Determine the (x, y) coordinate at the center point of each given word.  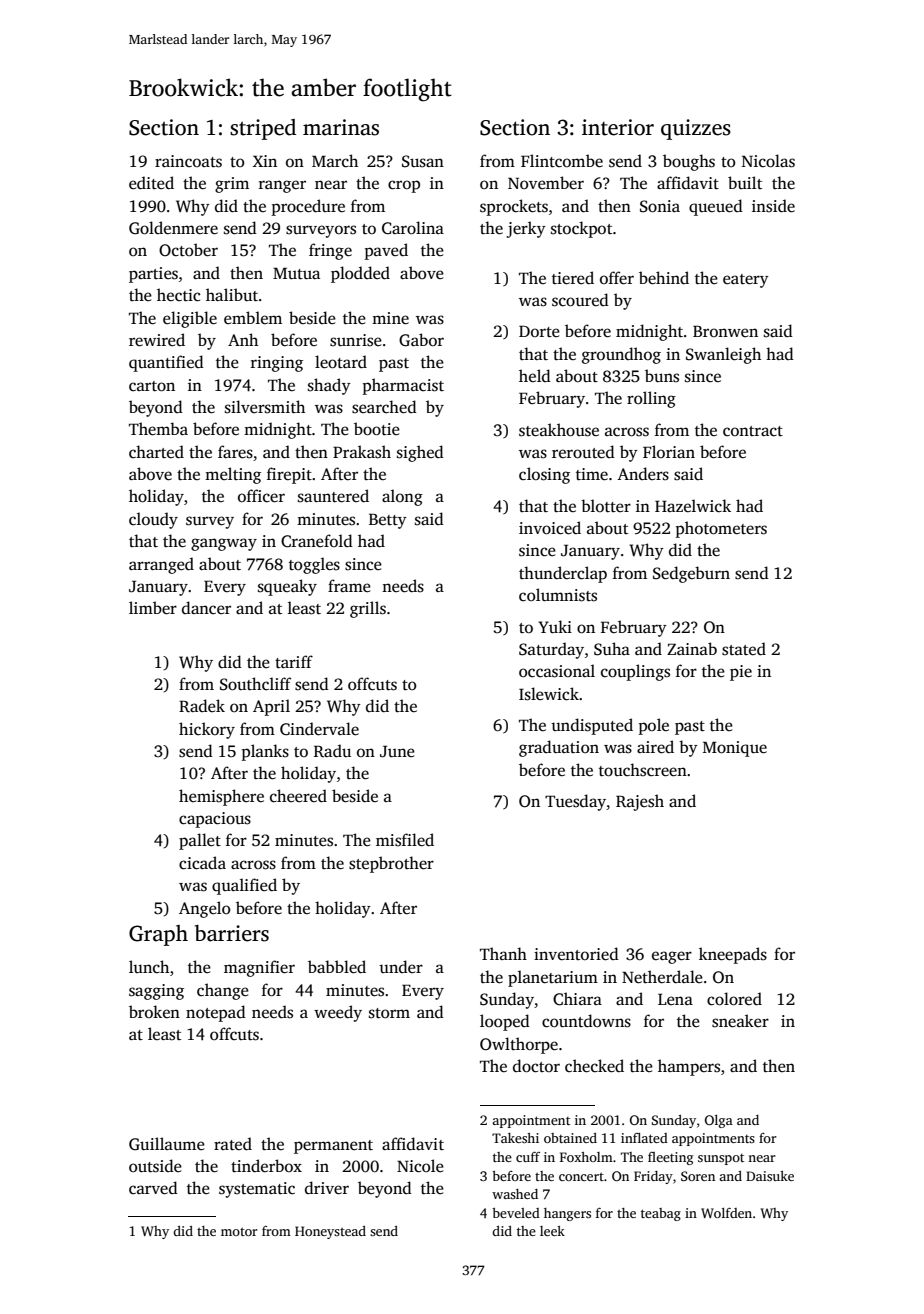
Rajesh (640, 802)
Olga (719, 1121)
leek (552, 1231)
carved (153, 1188)
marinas (341, 127)
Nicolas (768, 161)
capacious (215, 820)
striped (263, 129)
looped (505, 1022)
